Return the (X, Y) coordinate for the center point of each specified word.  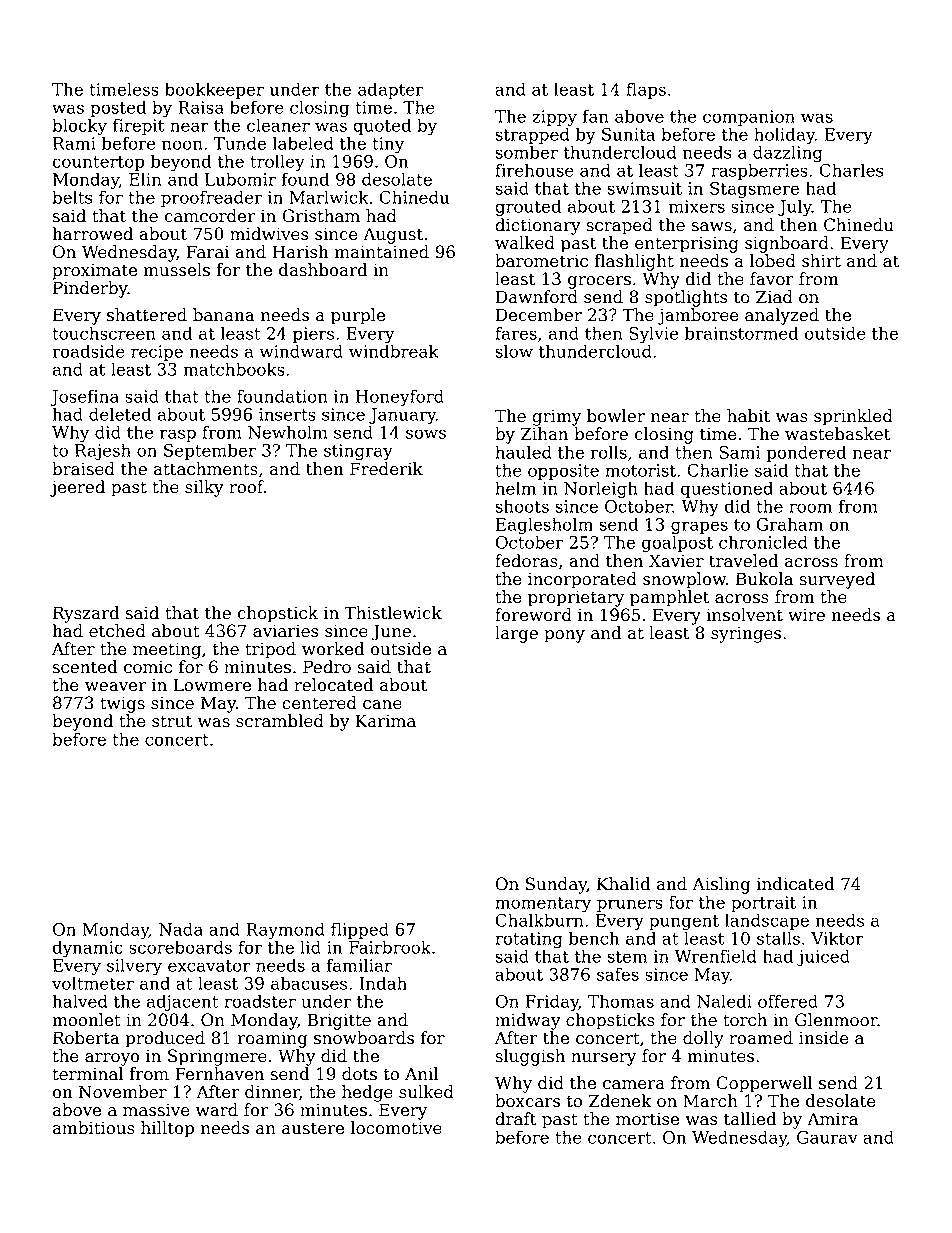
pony (564, 636)
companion (749, 118)
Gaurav (827, 1137)
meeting (167, 651)
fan (596, 116)
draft (515, 1119)
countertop (98, 163)
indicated (796, 884)
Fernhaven (219, 1074)
